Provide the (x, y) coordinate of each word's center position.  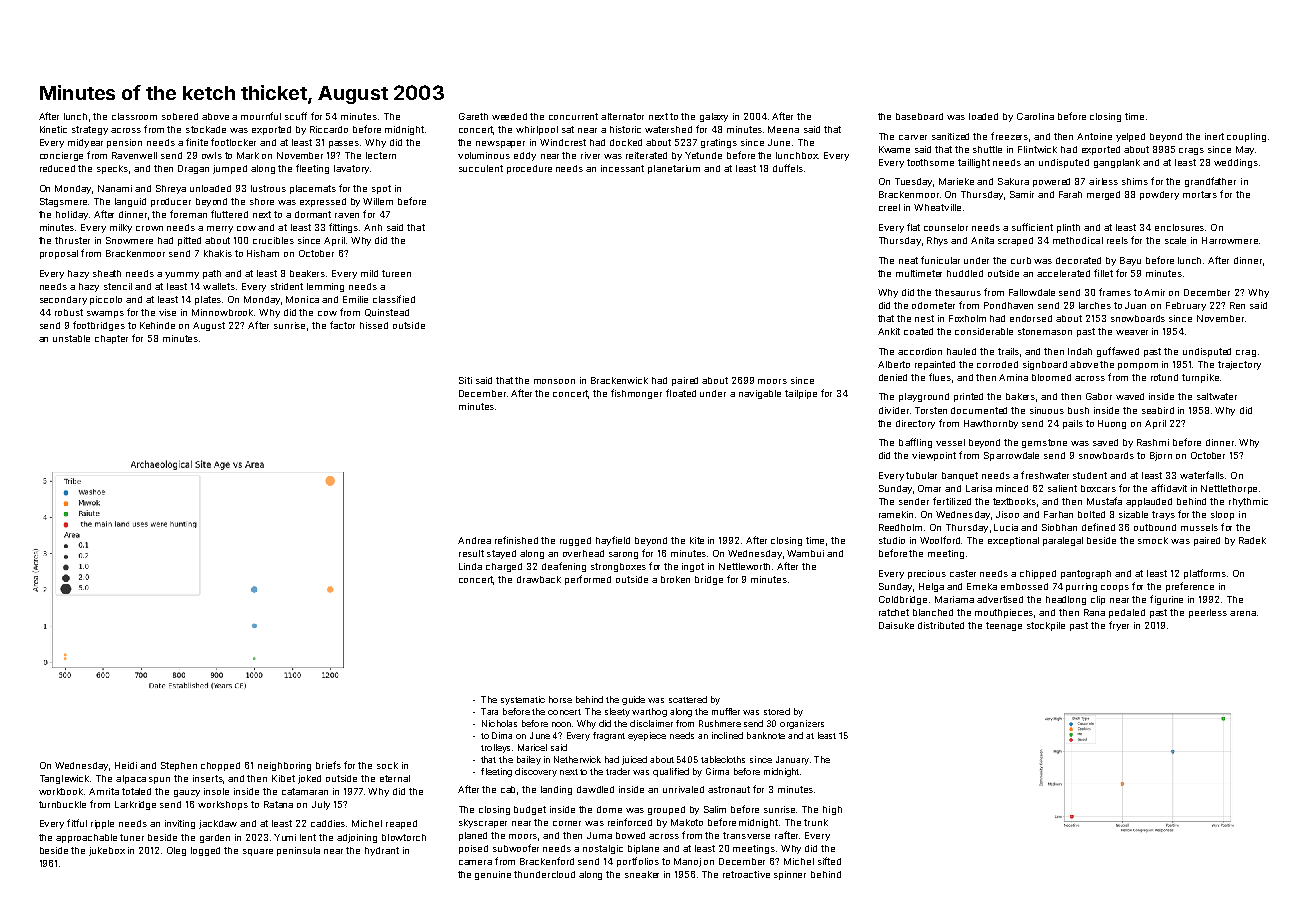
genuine (493, 875)
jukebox (107, 851)
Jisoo (1007, 514)
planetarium (674, 169)
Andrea (474, 540)
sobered (180, 116)
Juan (1135, 305)
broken (675, 579)
